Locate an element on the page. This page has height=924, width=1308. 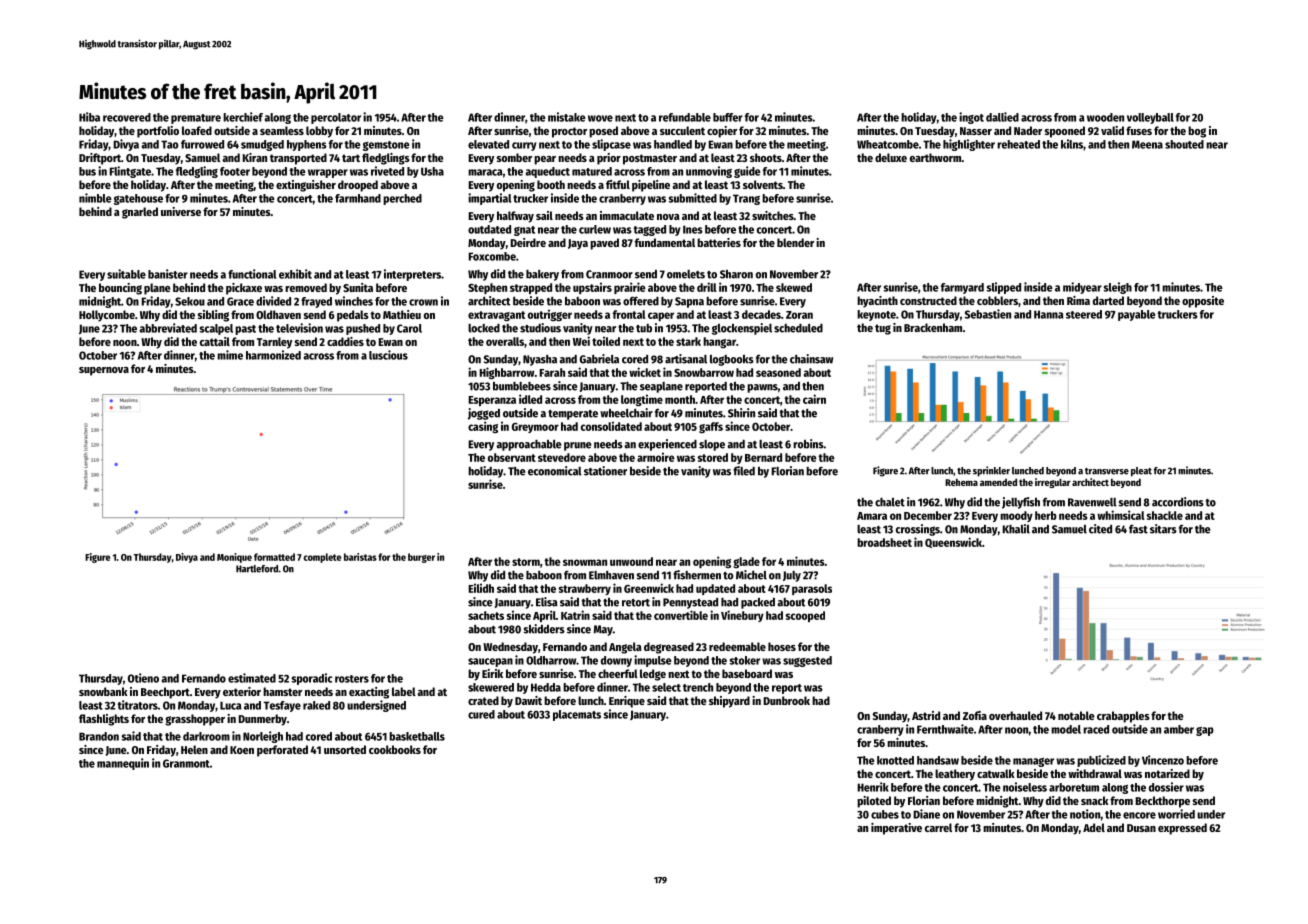
slope is located at coordinates (712, 445).
